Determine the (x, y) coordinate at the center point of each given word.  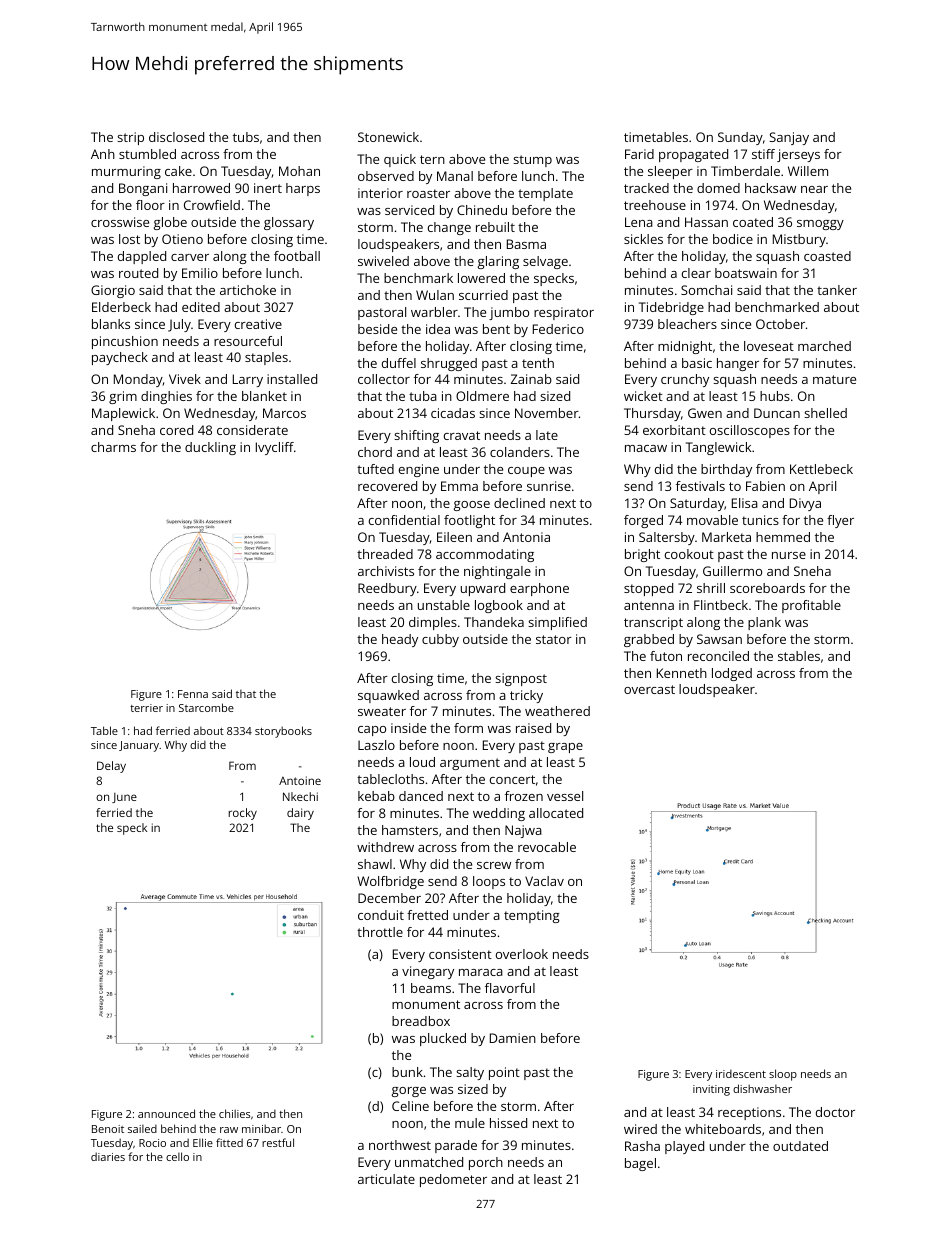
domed (718, 188)
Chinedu (482, 210)
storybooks (283, 732)
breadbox (421, 1021)
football (297, 256)
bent (496, 329)
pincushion (125, 342)
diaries (108, 1156)
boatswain (746, 273)
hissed (508, 1123)
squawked (388, 696)
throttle (380, 932)
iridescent (741, 1073)
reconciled (718, 656)
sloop (783, 1075)
